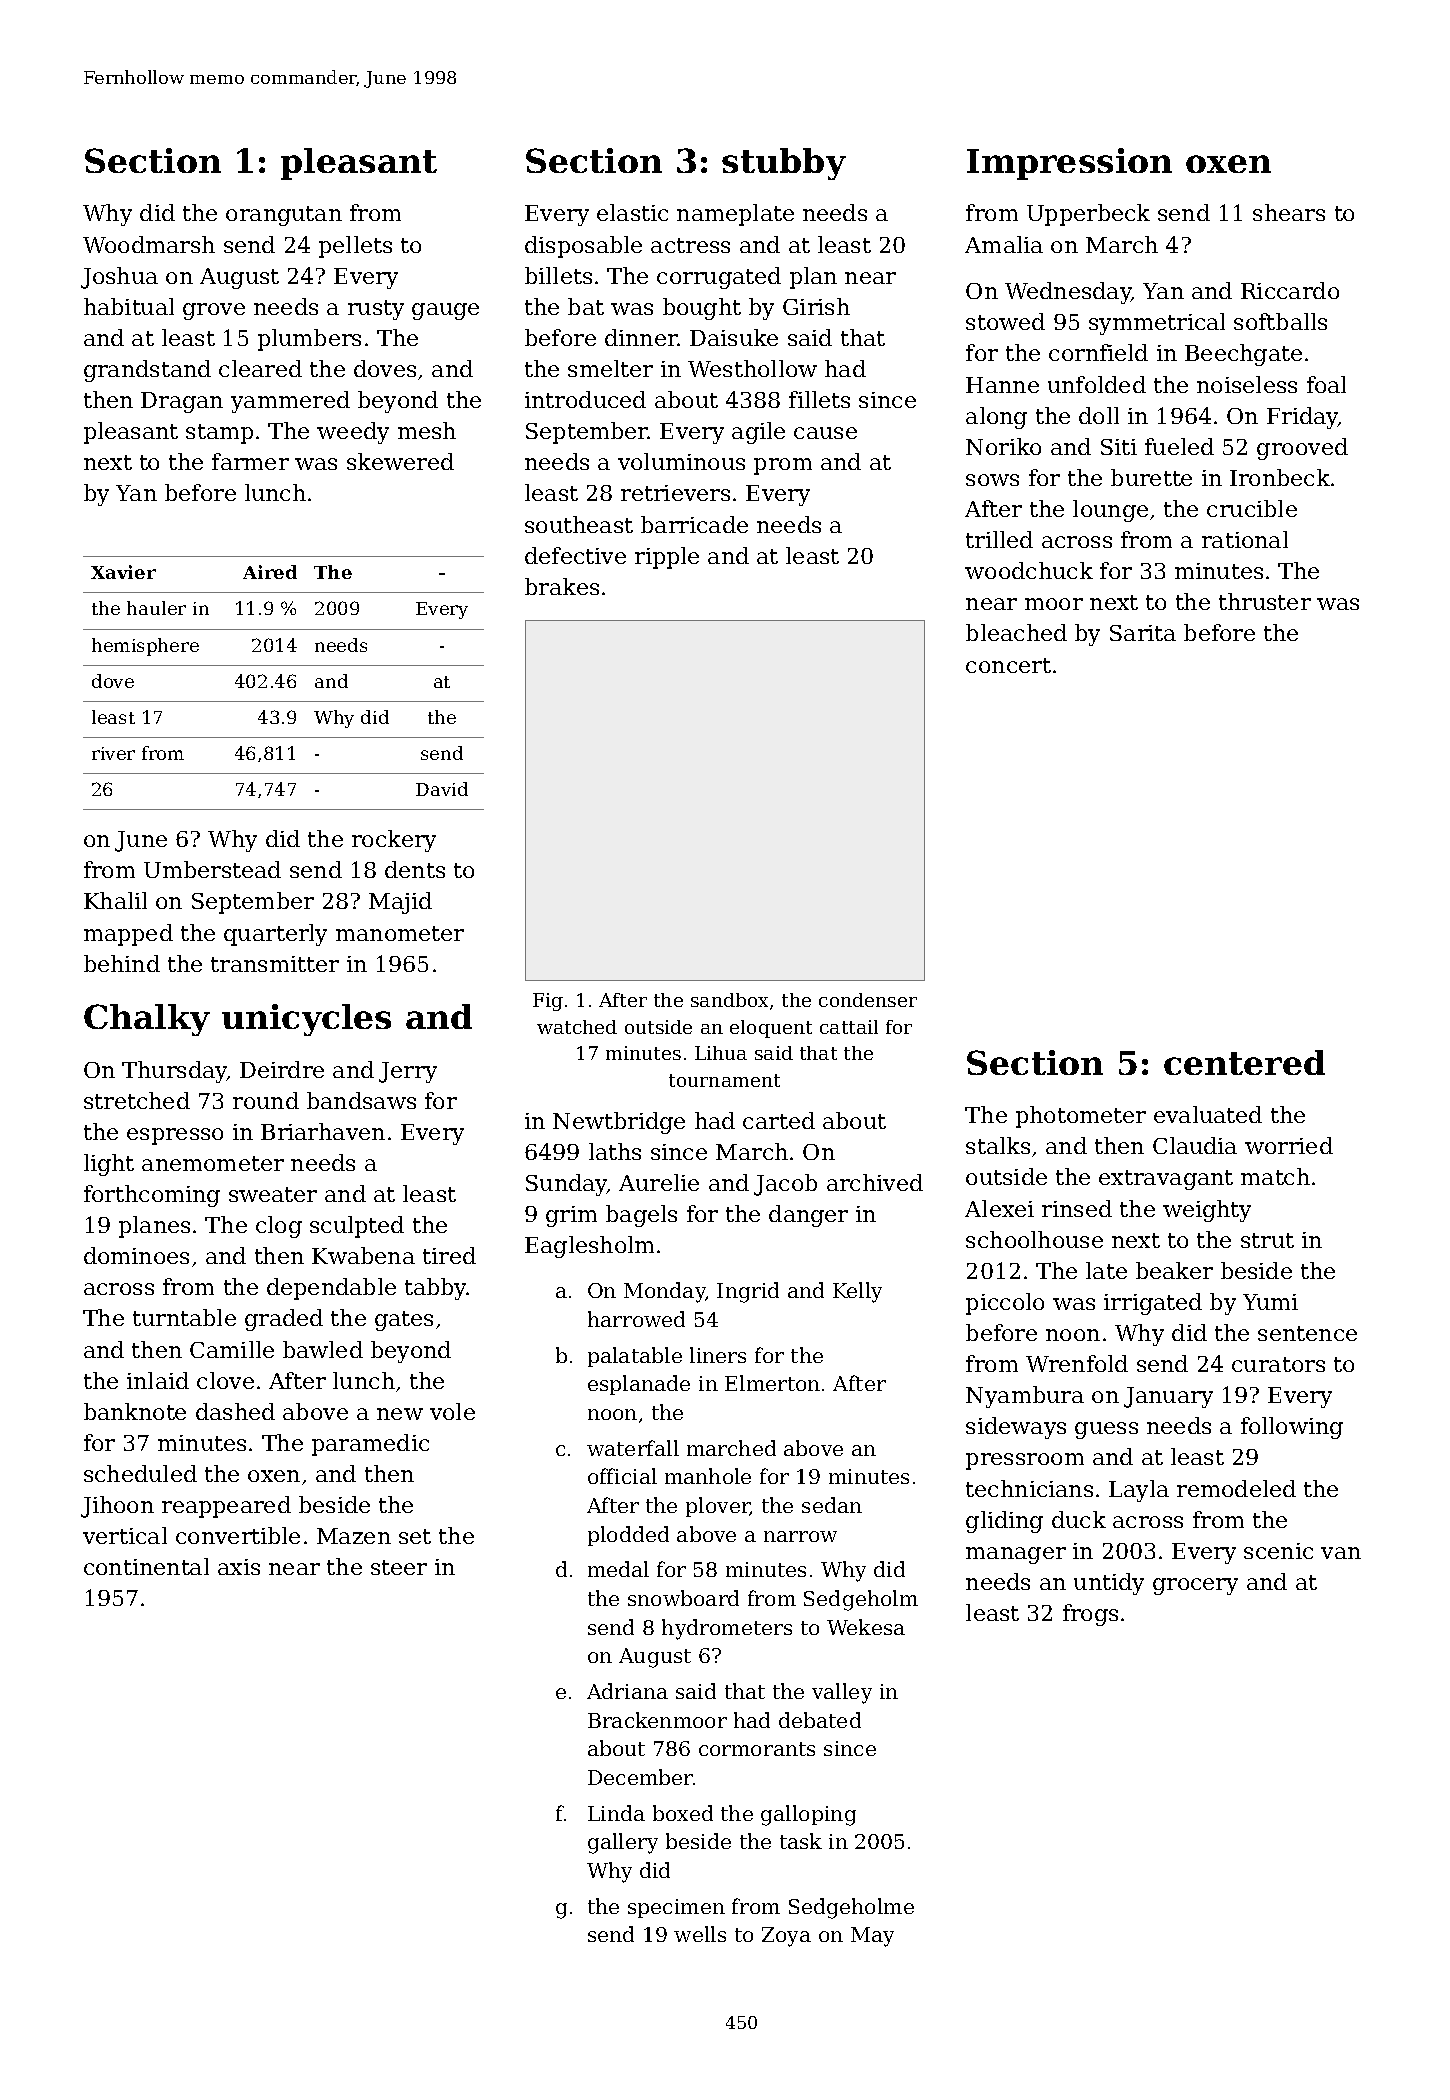  Describe the element at coordinates (786, 1937) in the screenshot. I see `Zoya` at that location.
